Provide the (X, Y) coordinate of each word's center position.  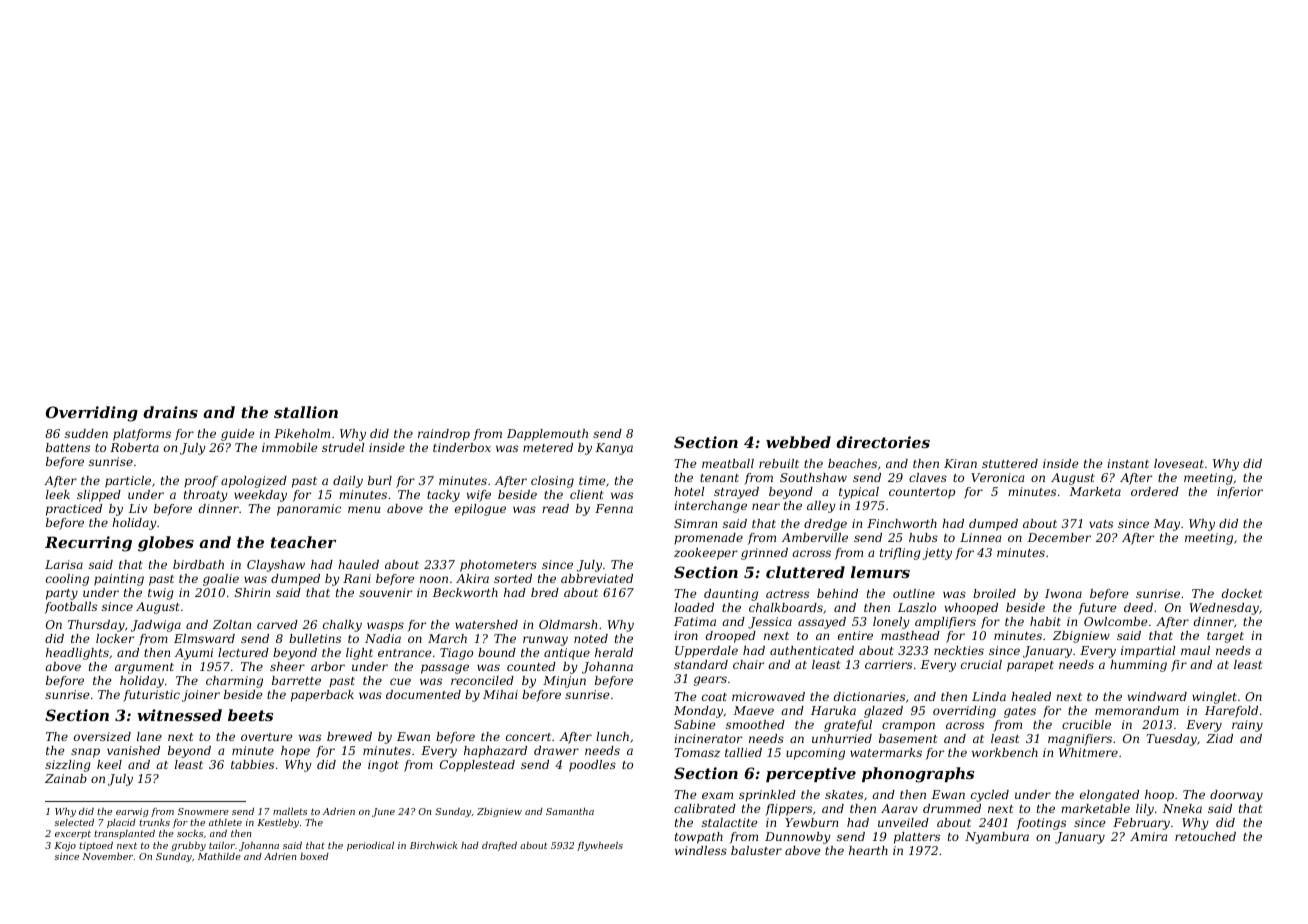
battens (68, 447)
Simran (695, 523)
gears (710, 681)
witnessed (179, 715)
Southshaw (813, 477)
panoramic (309, 510)
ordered (1155, 491)
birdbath (198, 564)
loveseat (1179, 463)
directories (883, 442)
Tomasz (697, 752)
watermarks (886, 752)
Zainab (66, 778)
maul (1195, 650)
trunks (154, 822)
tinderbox (462, 447)
